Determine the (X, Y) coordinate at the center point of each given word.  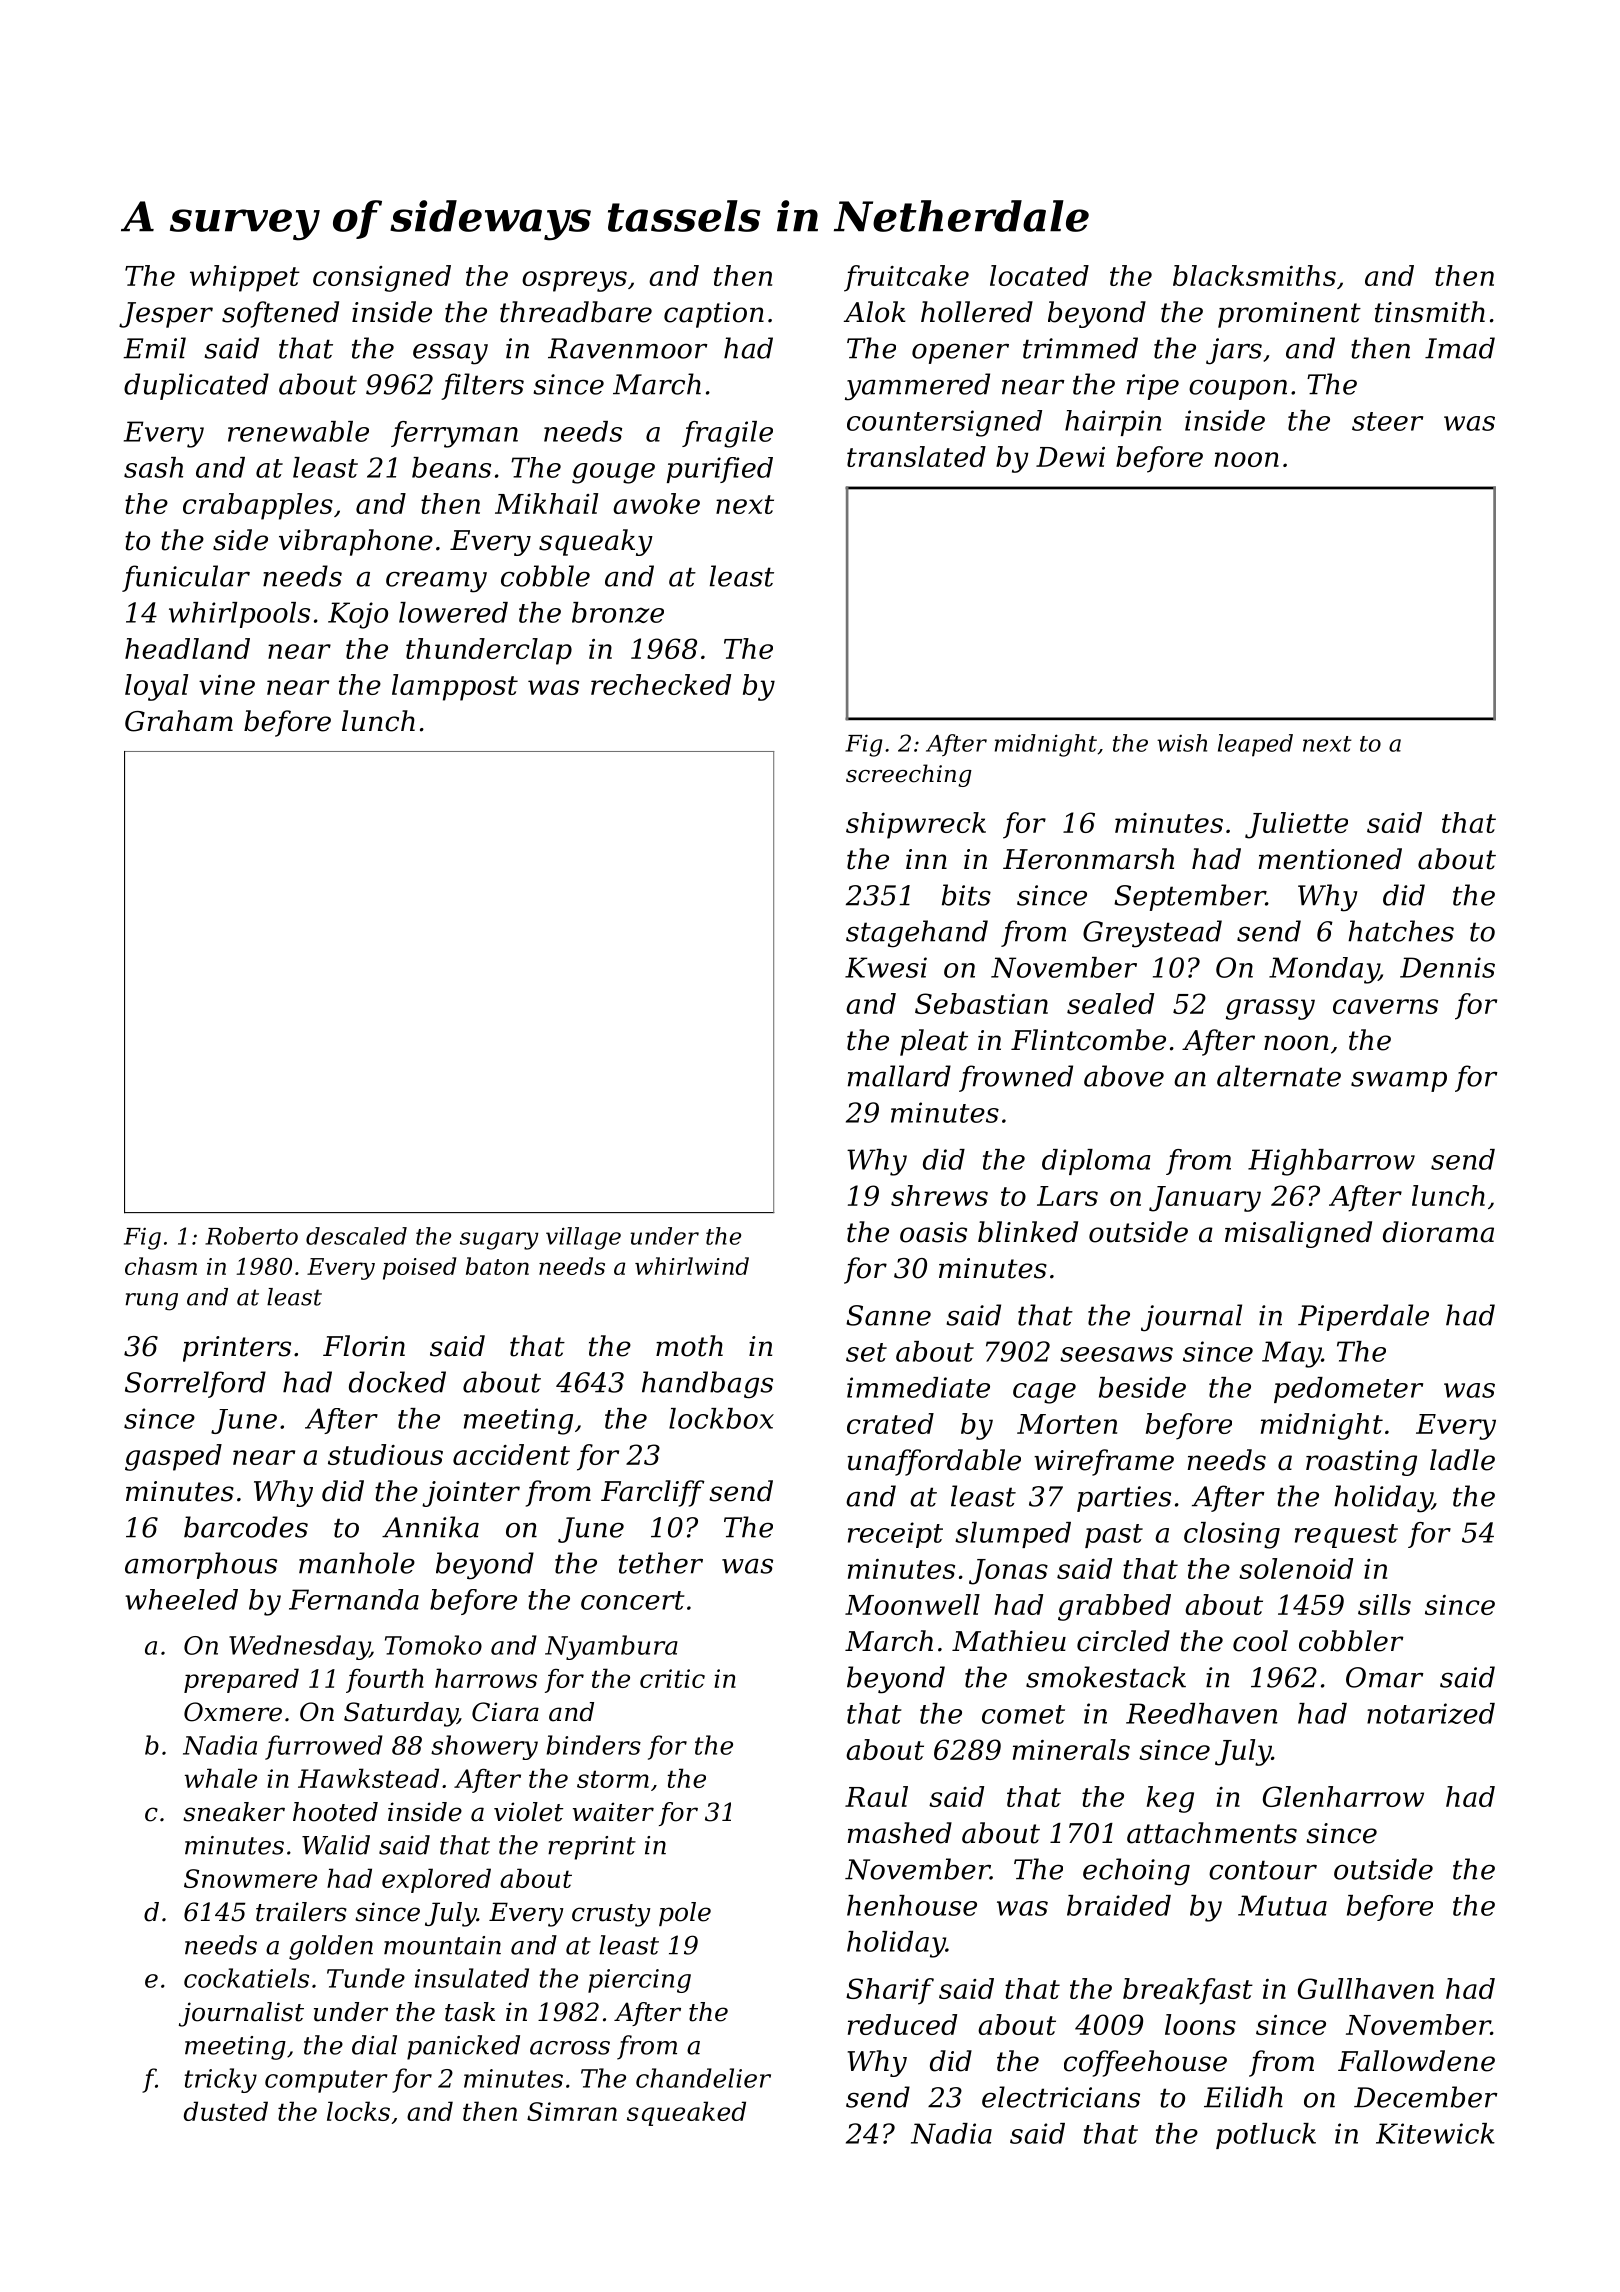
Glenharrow (1343, 1796)
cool (1260, 1641)
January (1205, 1199)
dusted (226, 2111)
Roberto (251, 1236)
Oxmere (233, 1712)
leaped (1255, 745)
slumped (1013, 1535)
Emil (154, 348)
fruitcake (906, 278)
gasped (173, 1457)
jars (1234, 351)
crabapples (258, 506)
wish (1182, 743)
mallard (899, 1076)
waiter (613, 1812)
